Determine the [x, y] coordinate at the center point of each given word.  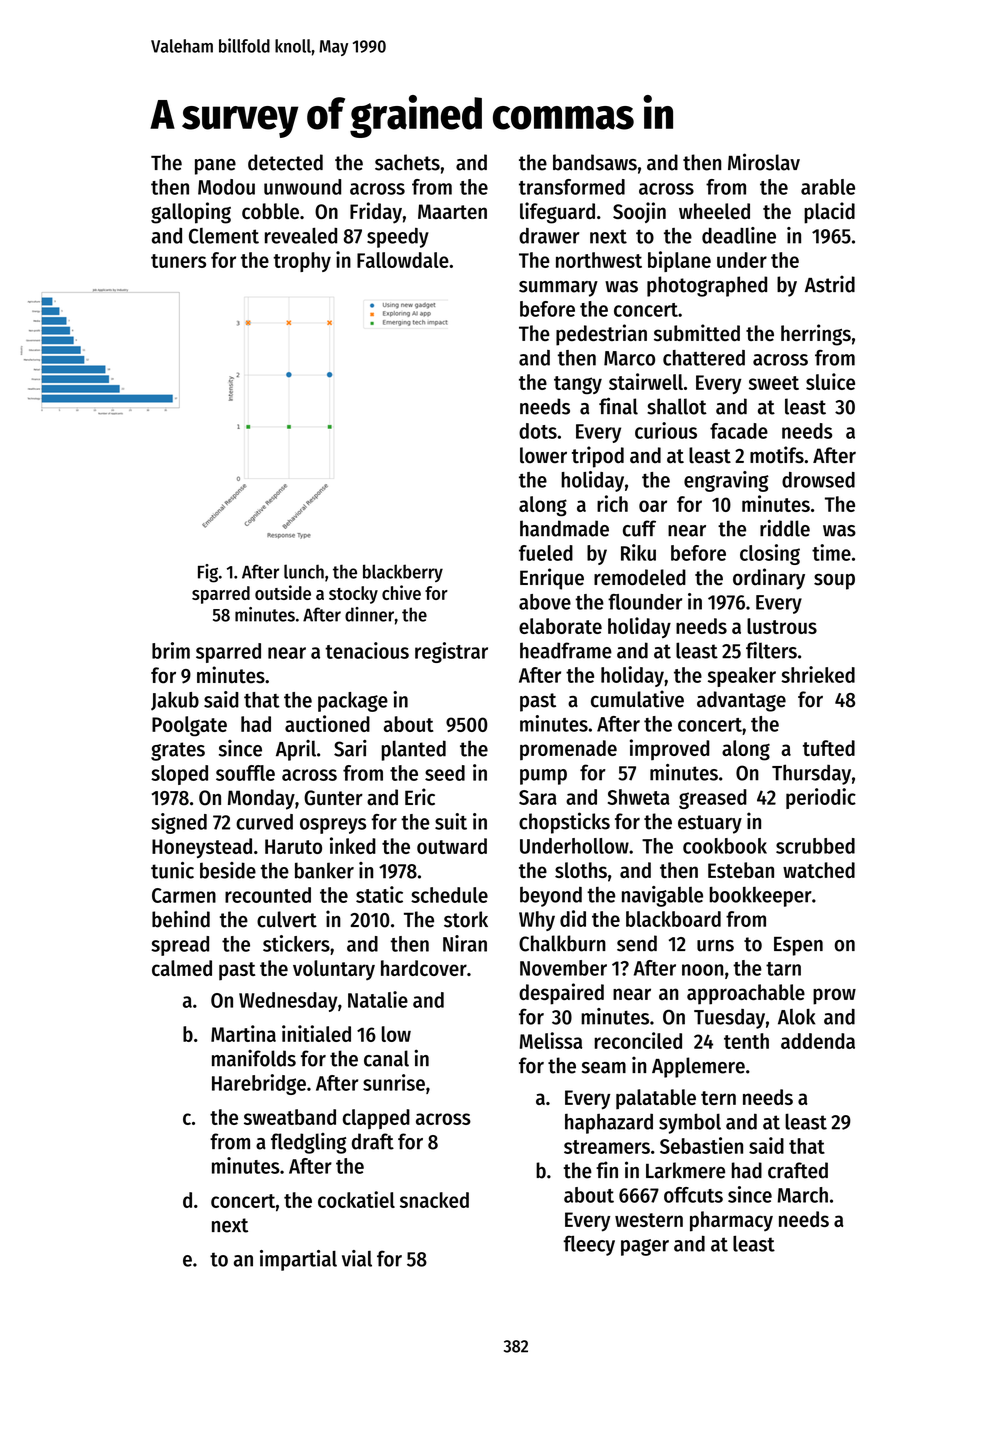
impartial [298, 1260]
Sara [538, 797]
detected [285, 162]
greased [713, 799]
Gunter [333, 798]
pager [645, 1247]
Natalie [378, 999]
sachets [407, 162]
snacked [434, 1200]
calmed [182, 968]
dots [538, 431]
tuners [178, 261]
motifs [777, 455]
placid [829, 213]
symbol [690, 1123]
